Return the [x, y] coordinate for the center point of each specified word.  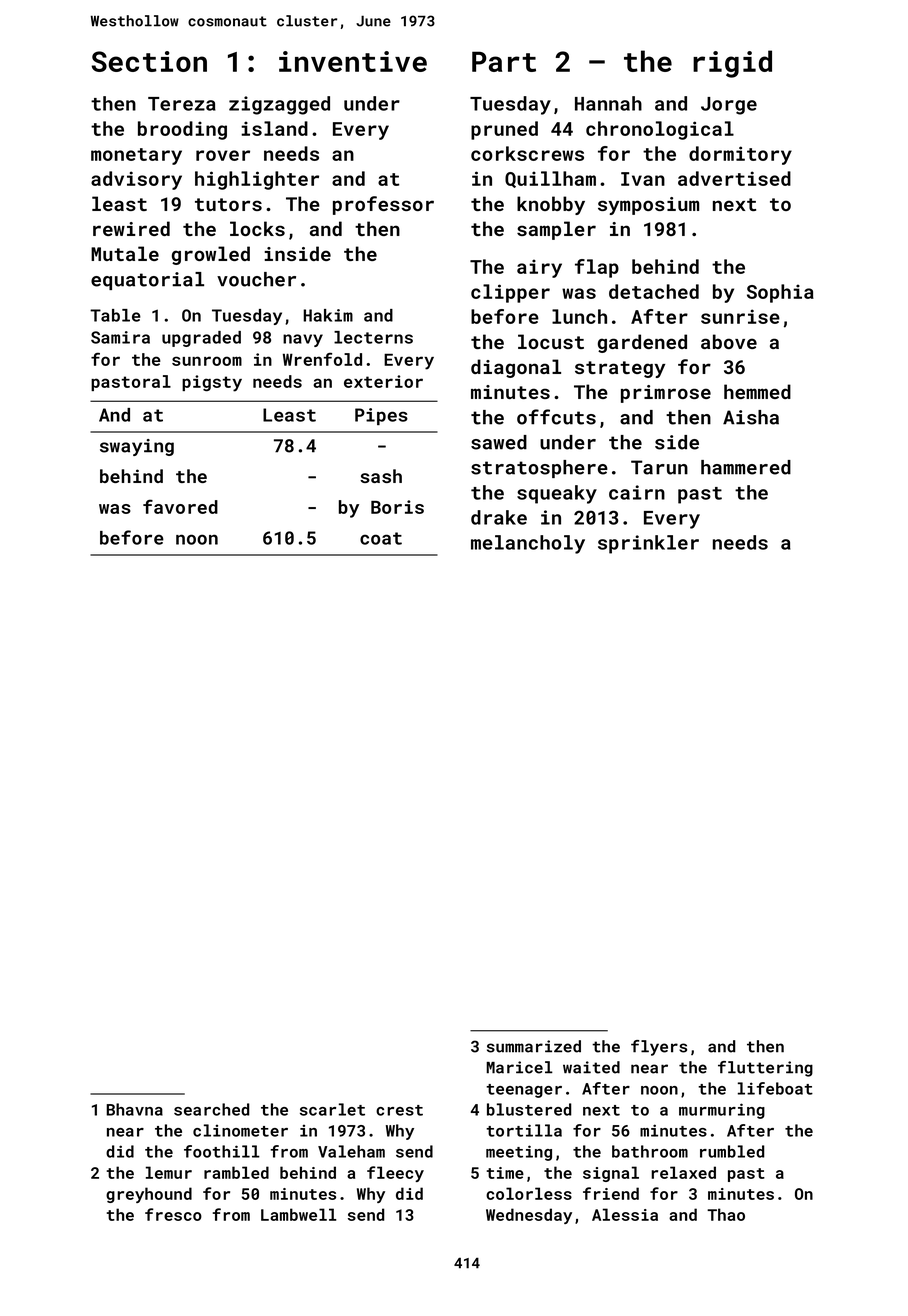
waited [591, 1067]
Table [115, 315]
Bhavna [134, 1109]
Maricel [519, 1067]
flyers [659, 1048]
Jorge [729, 106]
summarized [534, 1046]
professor [383, 205]
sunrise [740, 316]
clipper [510, 293]
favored [180, 506]
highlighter [257, 180]
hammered [746, 467]
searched [212, 1109]
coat [381, 538]
